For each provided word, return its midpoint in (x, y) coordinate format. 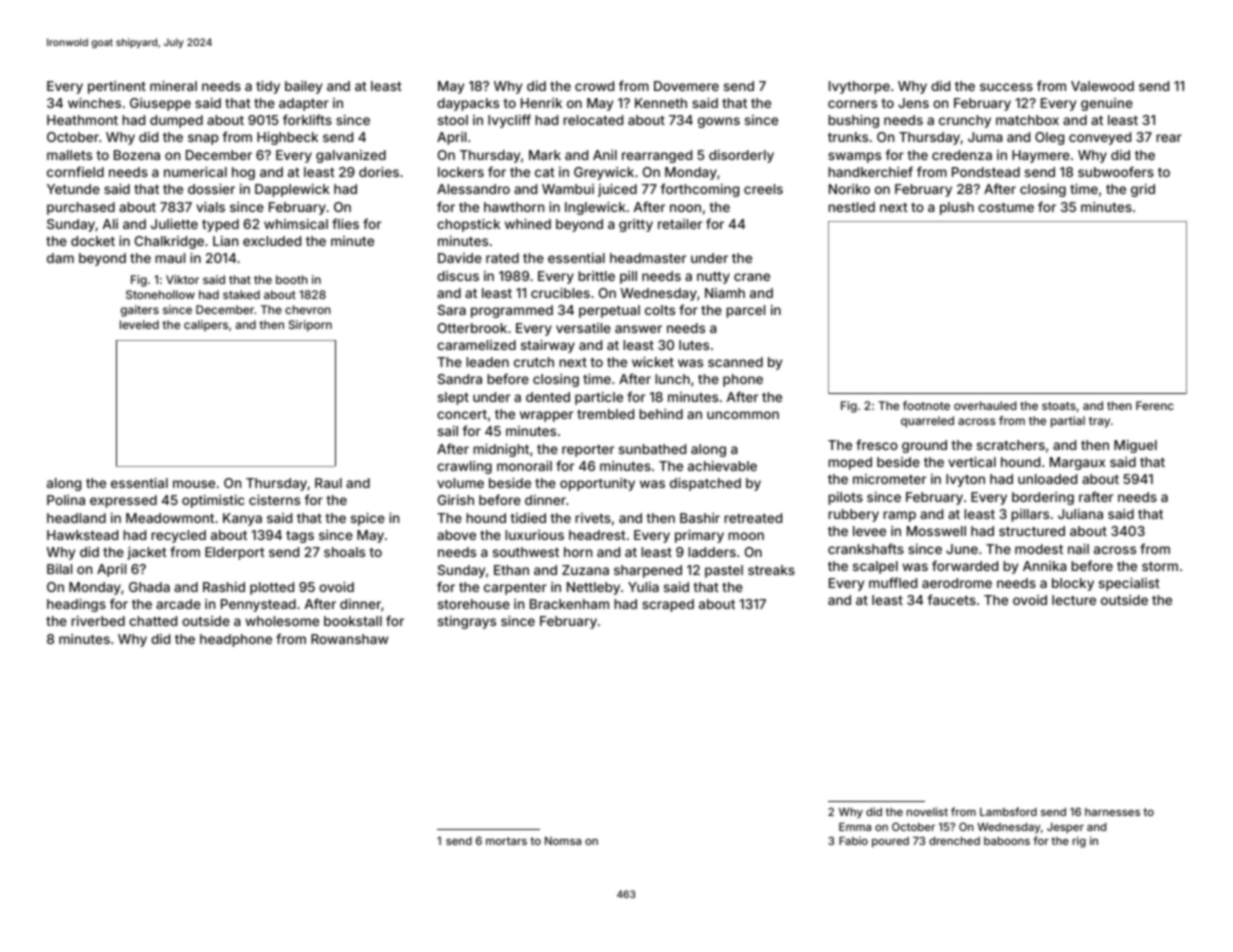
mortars (506, 841)
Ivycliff (509, 121)
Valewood (1102, 86)
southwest (526, 552)
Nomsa (563, 841)
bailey (303, 87)
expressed (123, 501)
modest (1039, 549)
